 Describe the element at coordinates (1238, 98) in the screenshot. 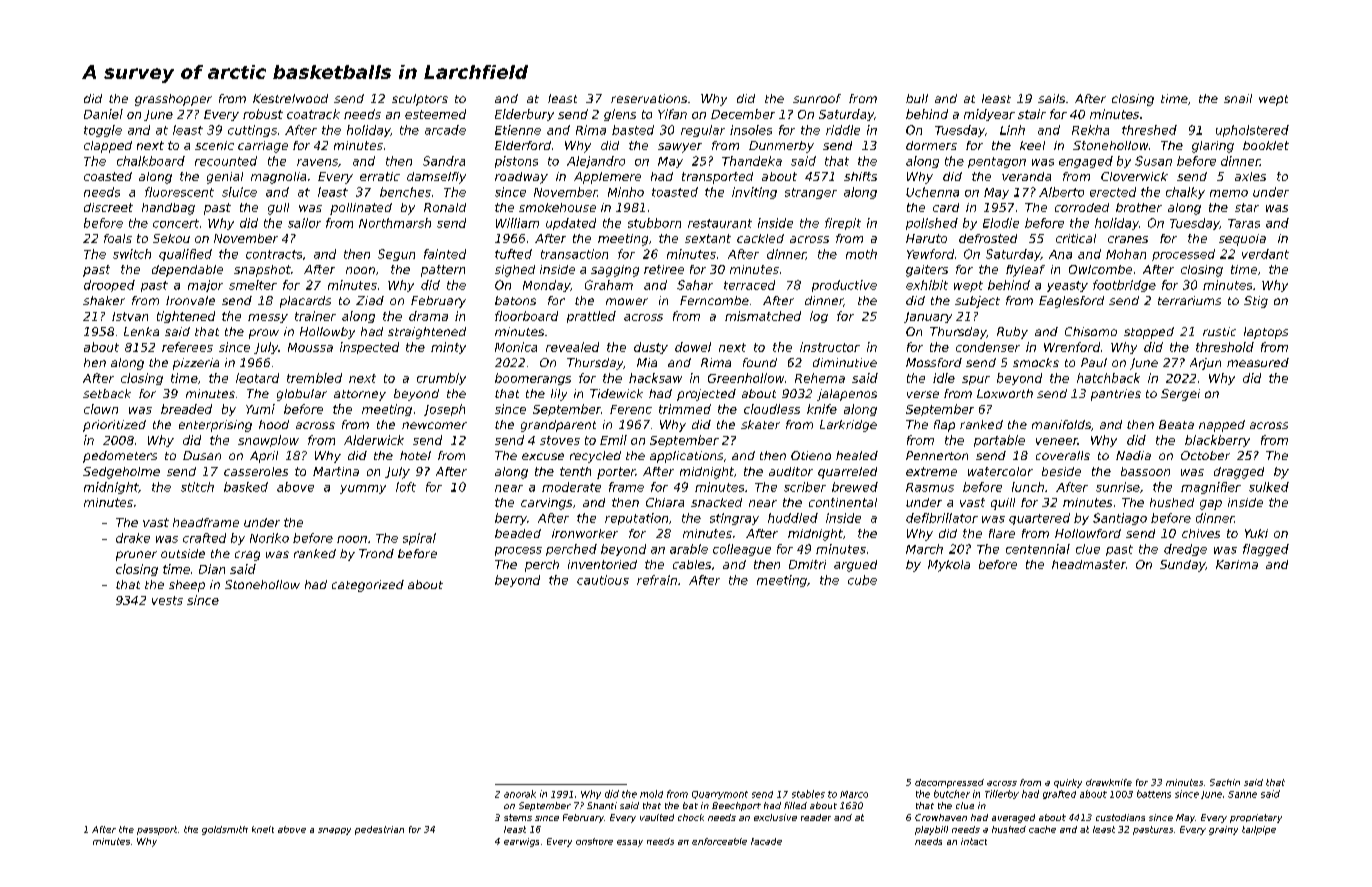

I see `snail` at that location.
